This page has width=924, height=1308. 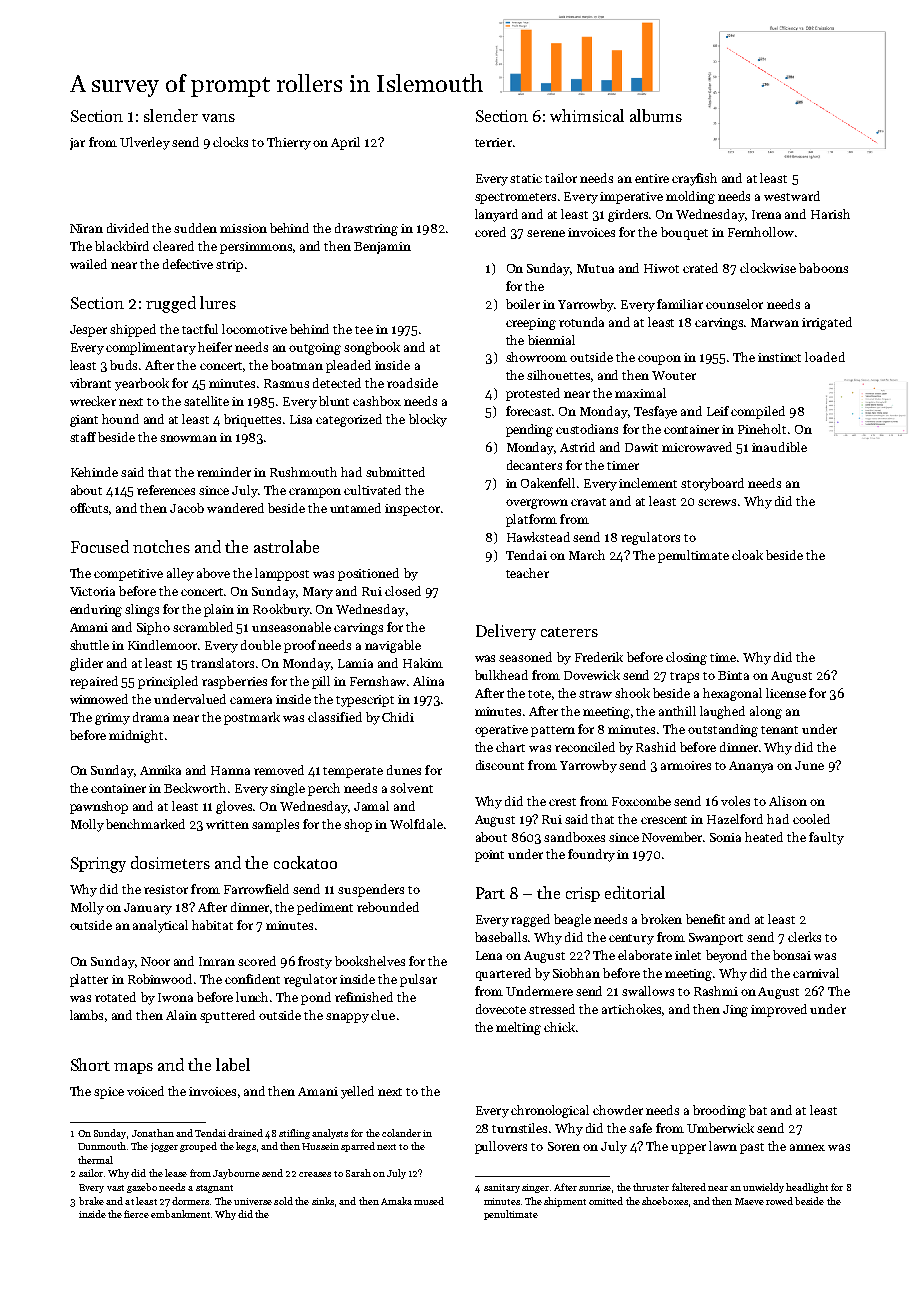 What do you see at coordinates (684, 677) in the page?
I see `traps` at bounding box center [684, 677].
